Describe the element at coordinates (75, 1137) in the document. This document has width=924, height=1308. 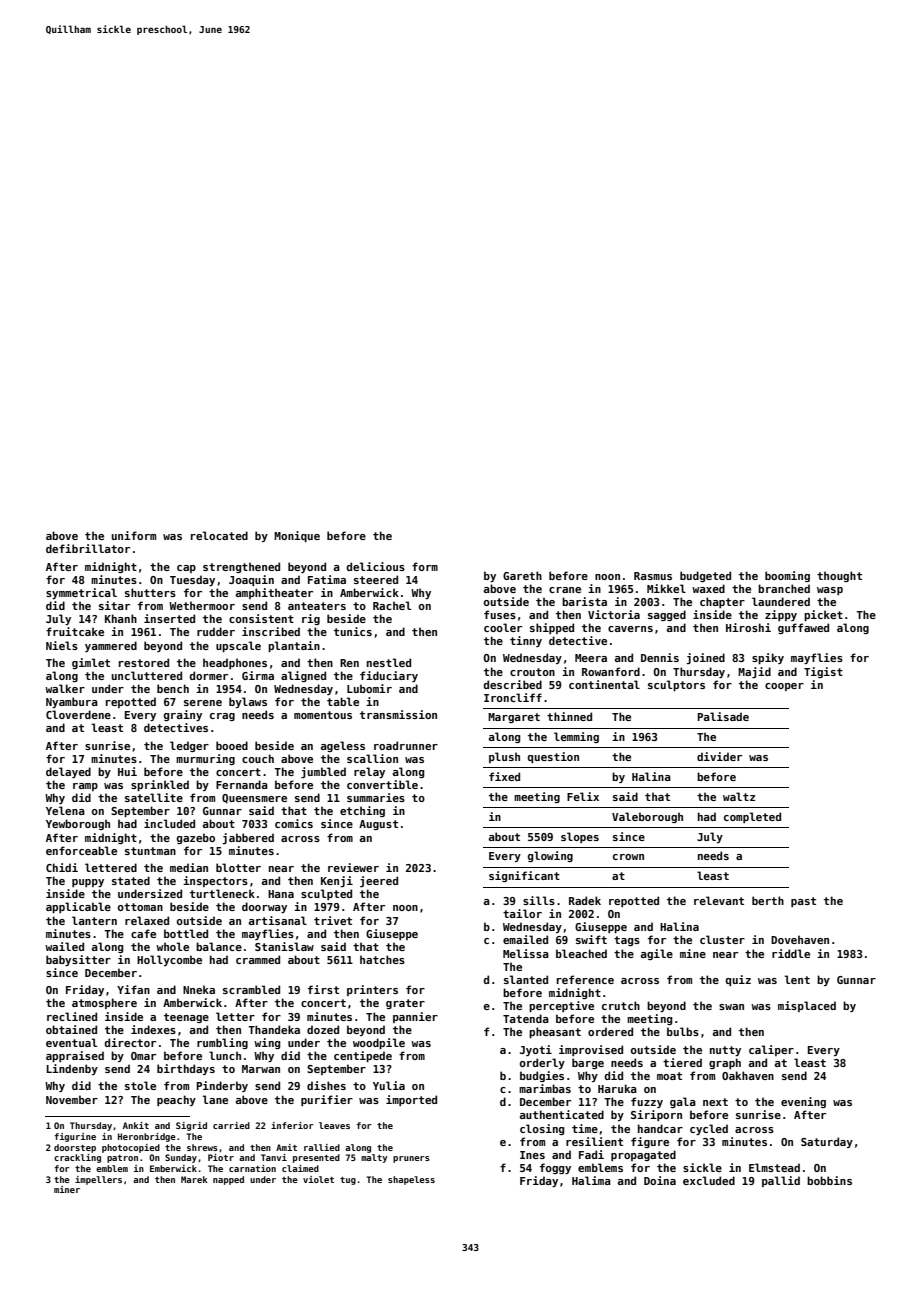
I see `figurine` at that location.
